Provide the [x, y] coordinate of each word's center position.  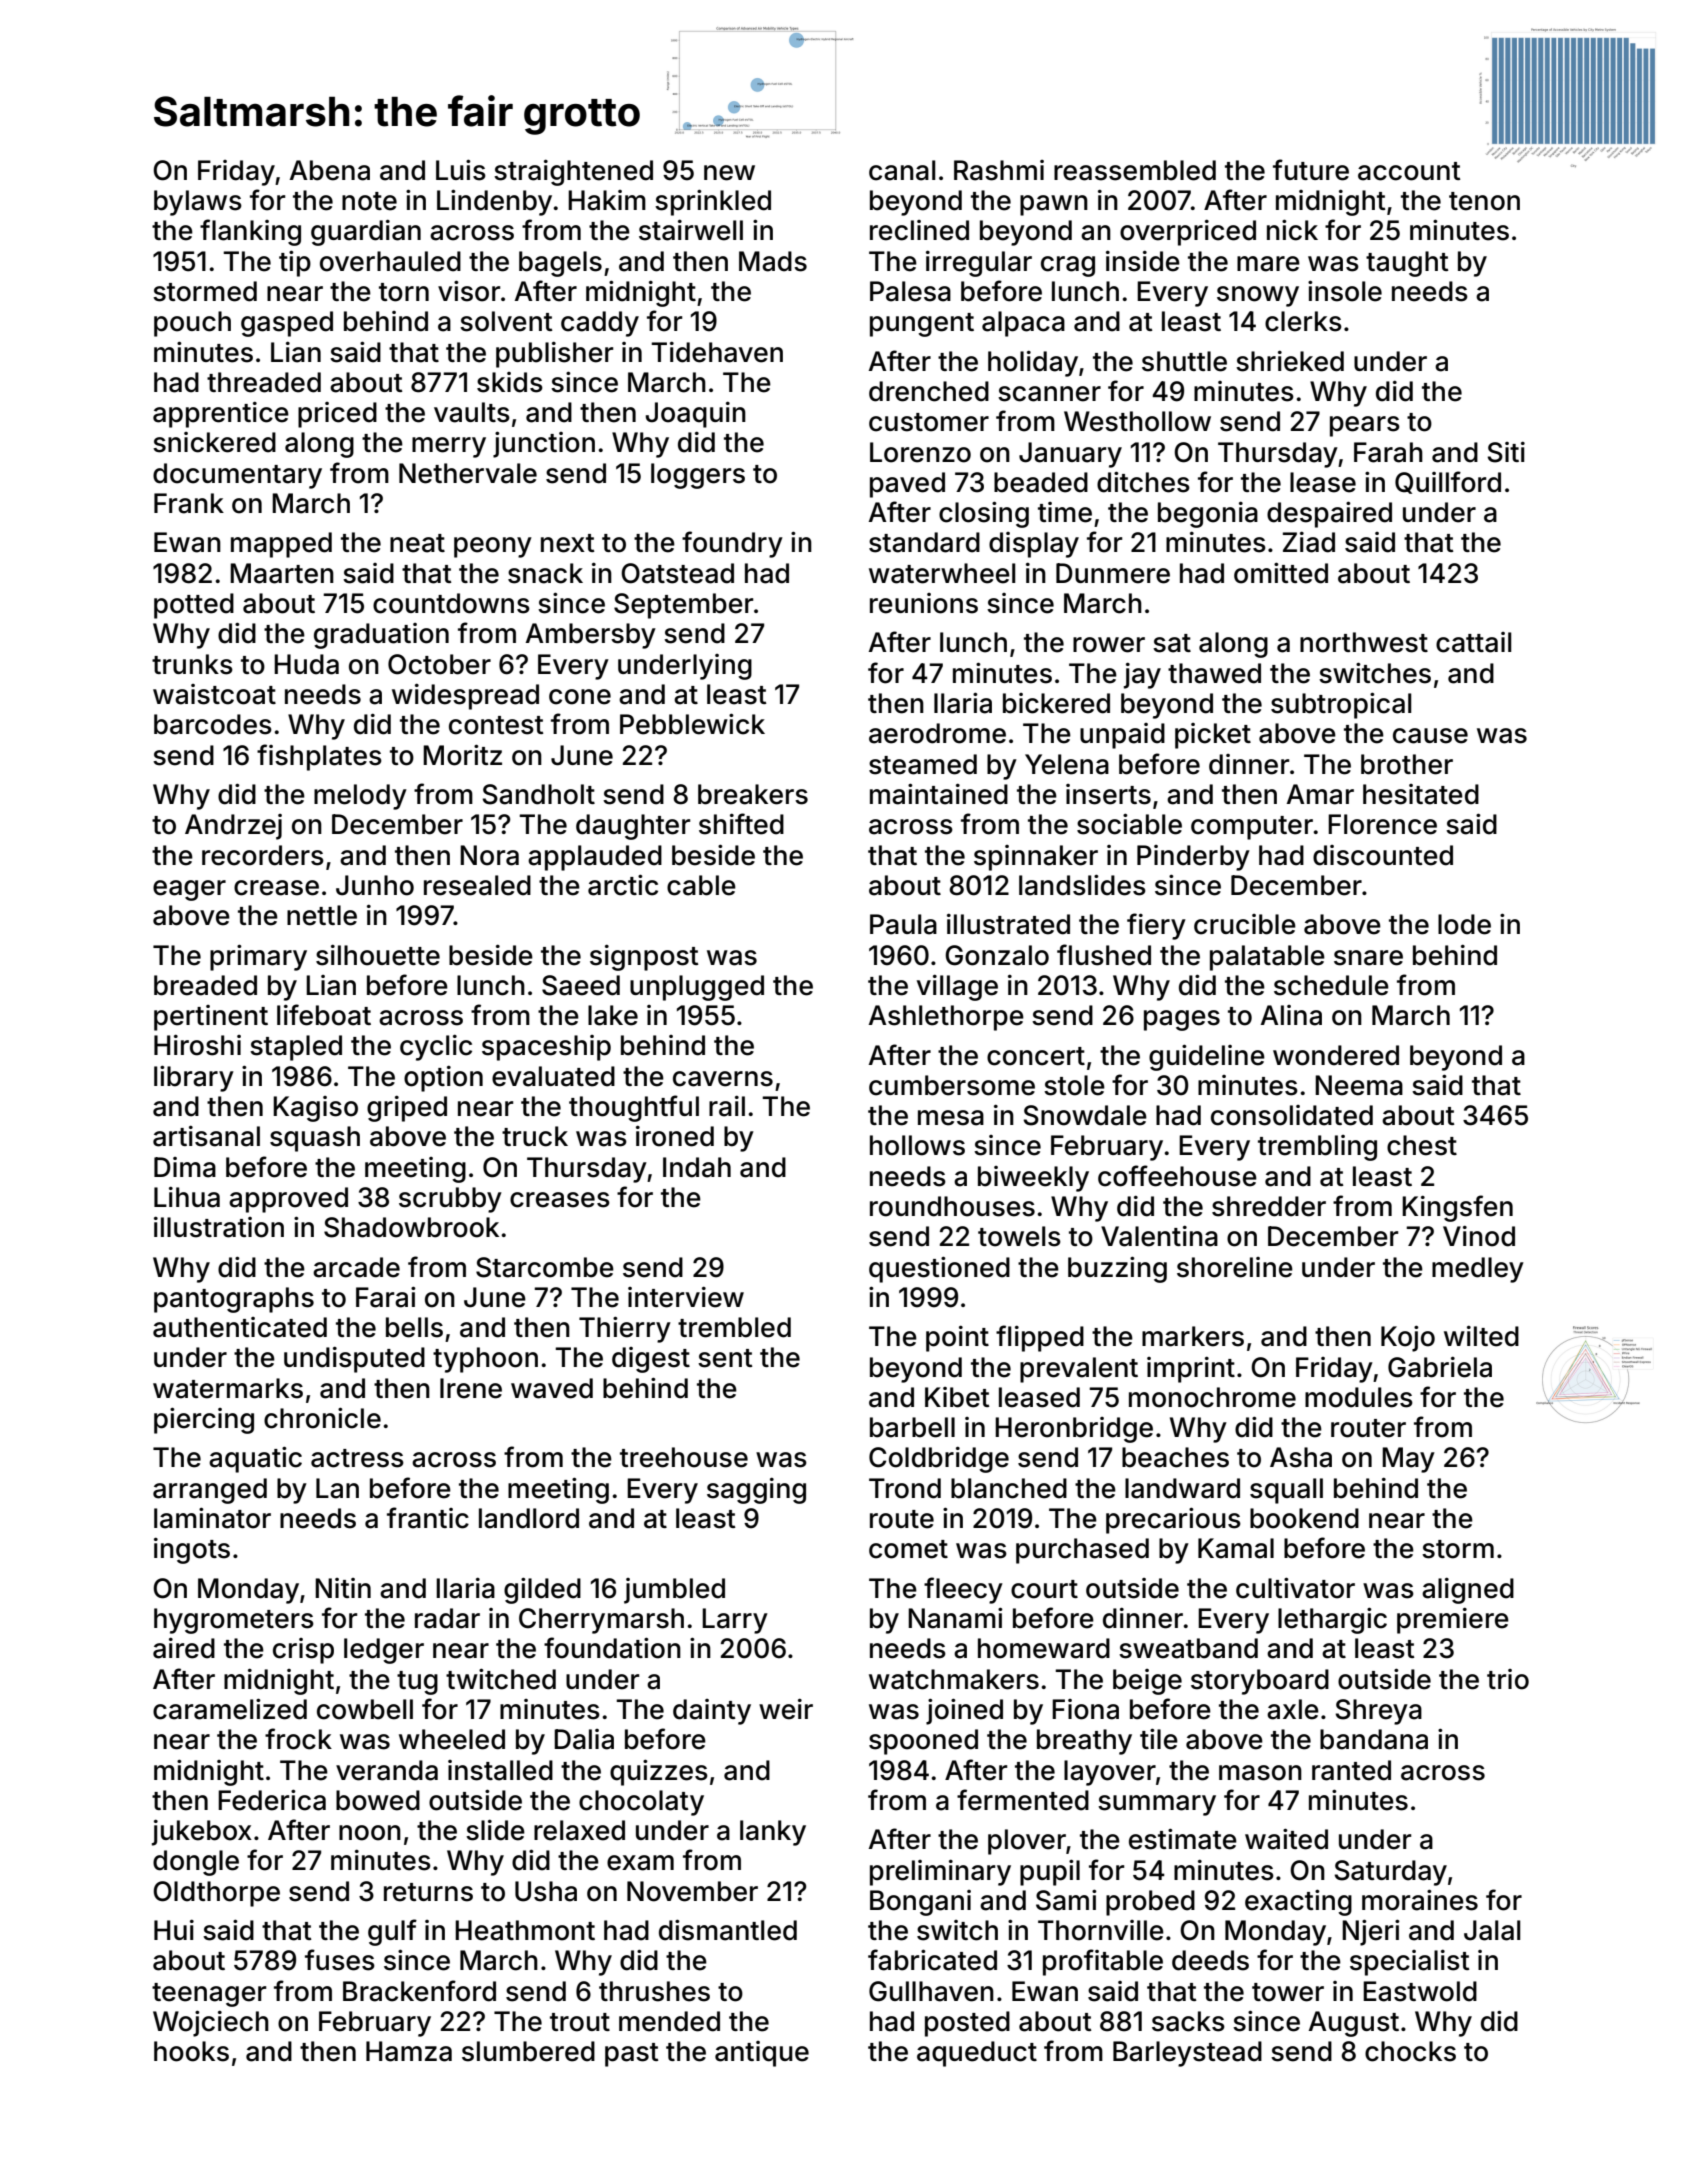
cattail [1473, 642]
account [1409, 171]
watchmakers [954, 1679]
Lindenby [494, 202]
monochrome [1212, 1397]
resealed [477, 885]
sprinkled [713, 202]
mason [1260, 1773]
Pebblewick [692, 724]
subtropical [1341, 705]
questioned [939, 1269]
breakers [753, 794]
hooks [191, 2051]
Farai [386, 1297]
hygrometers [234, 1621]
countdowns [451, 603]
